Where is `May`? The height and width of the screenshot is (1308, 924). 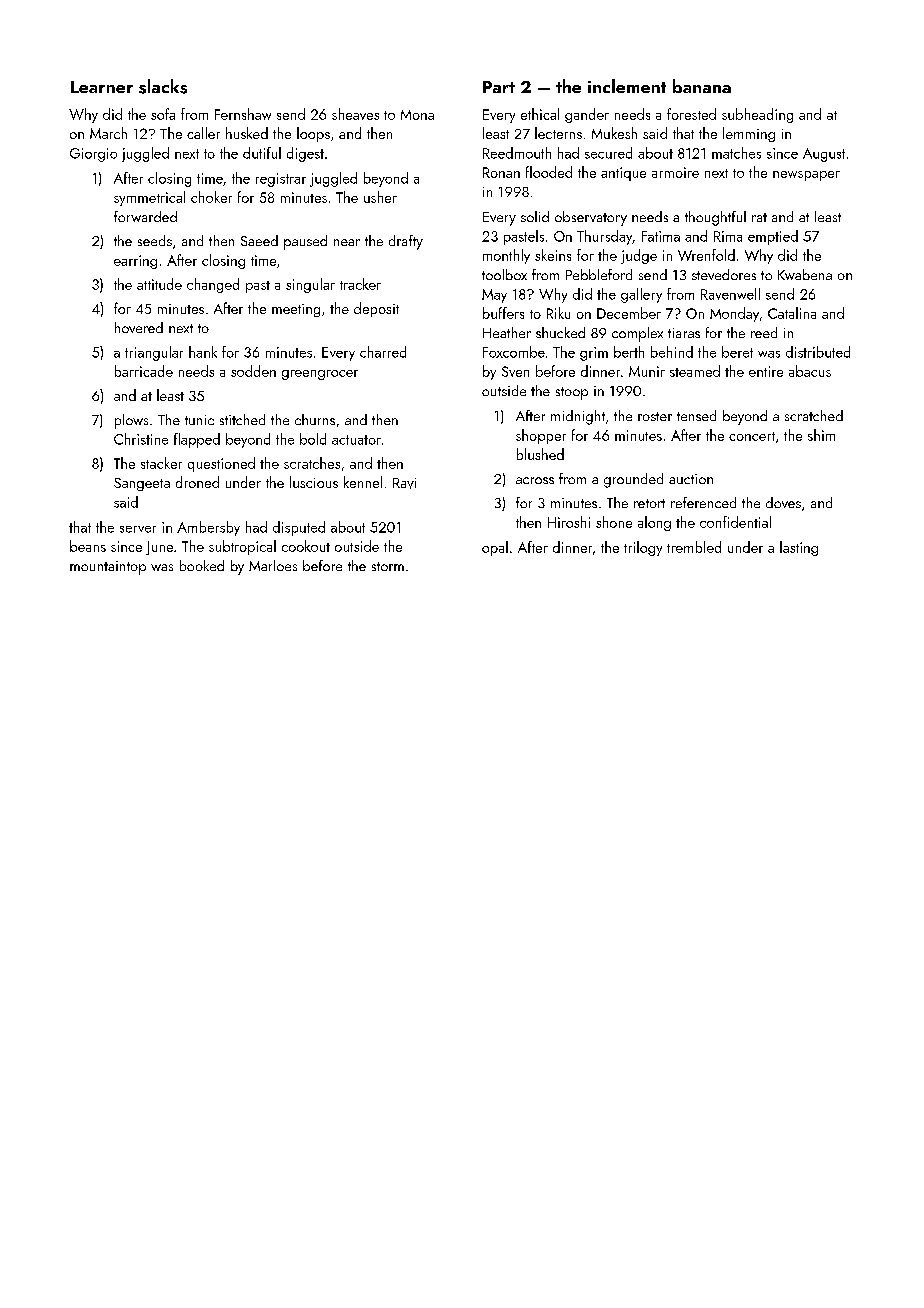
May is located at coordinates (494, 296).
